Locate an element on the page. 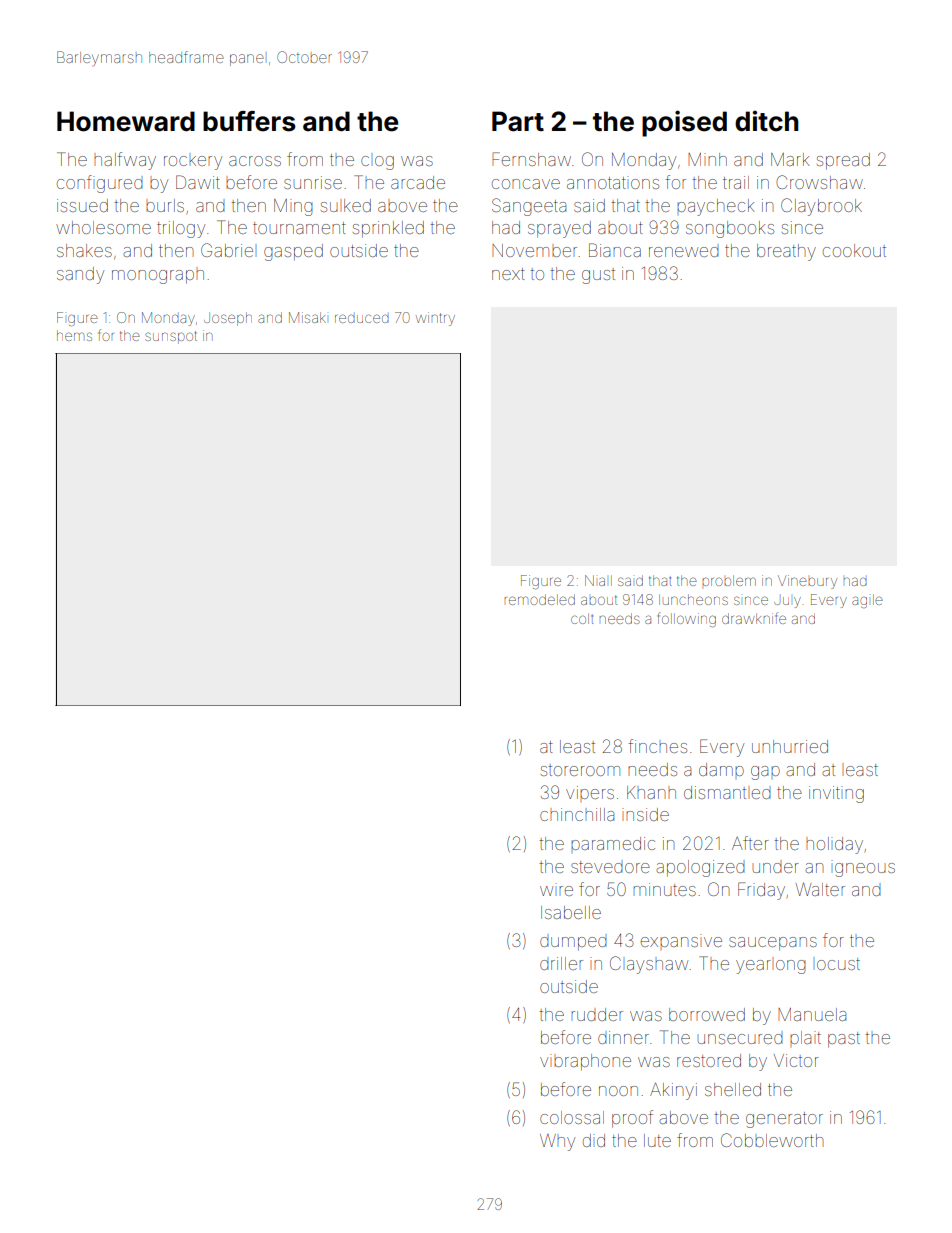  Why is located at coordinates (557, 1142).
